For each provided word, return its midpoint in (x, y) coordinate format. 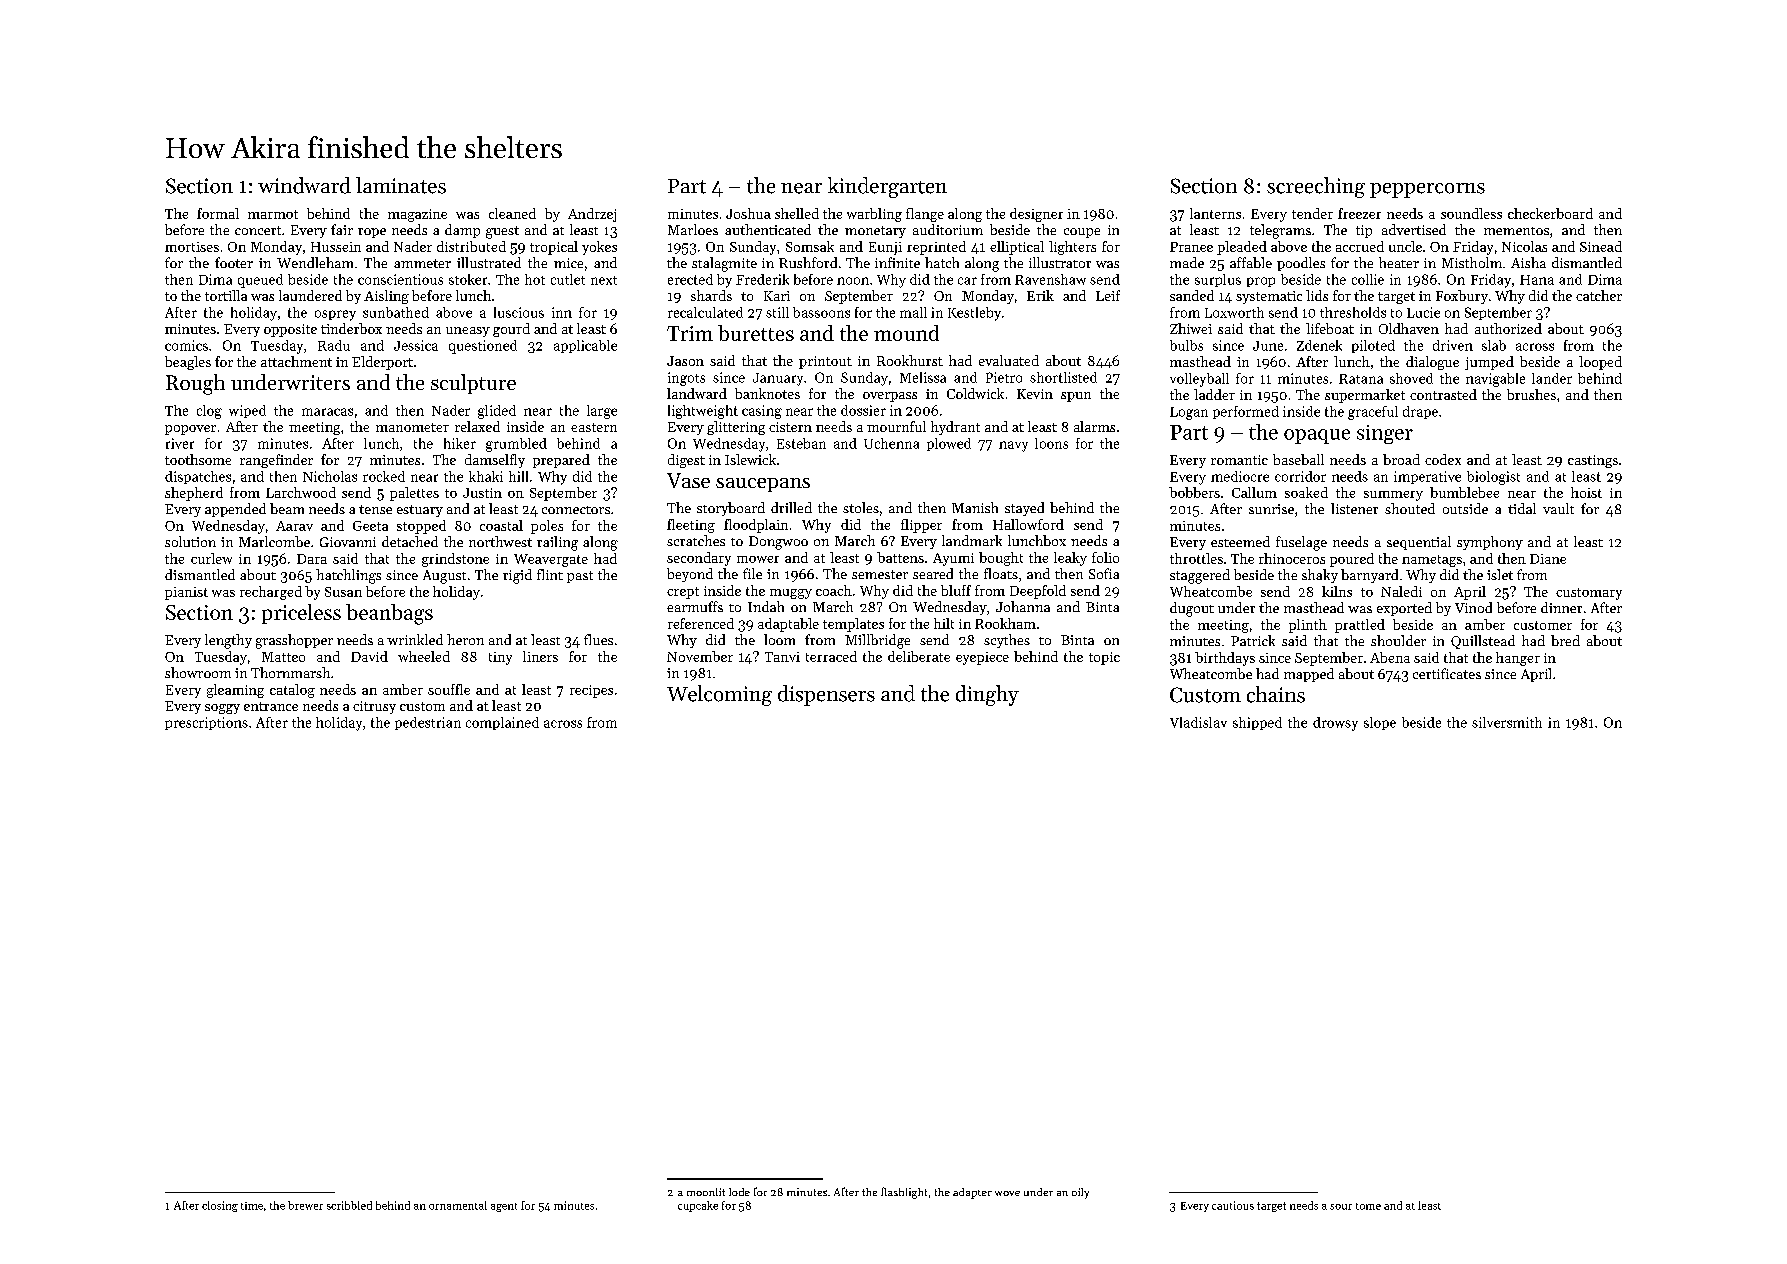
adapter (972, 1193)
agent (504, 1207)
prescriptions (206, 723)
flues (598, 639)
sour (1341, 1207)
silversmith (1507, 722)
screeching (1316, 187)
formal (218, 213)
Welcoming (719, 695)
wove (1007, 1193)
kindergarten (887, 187)
